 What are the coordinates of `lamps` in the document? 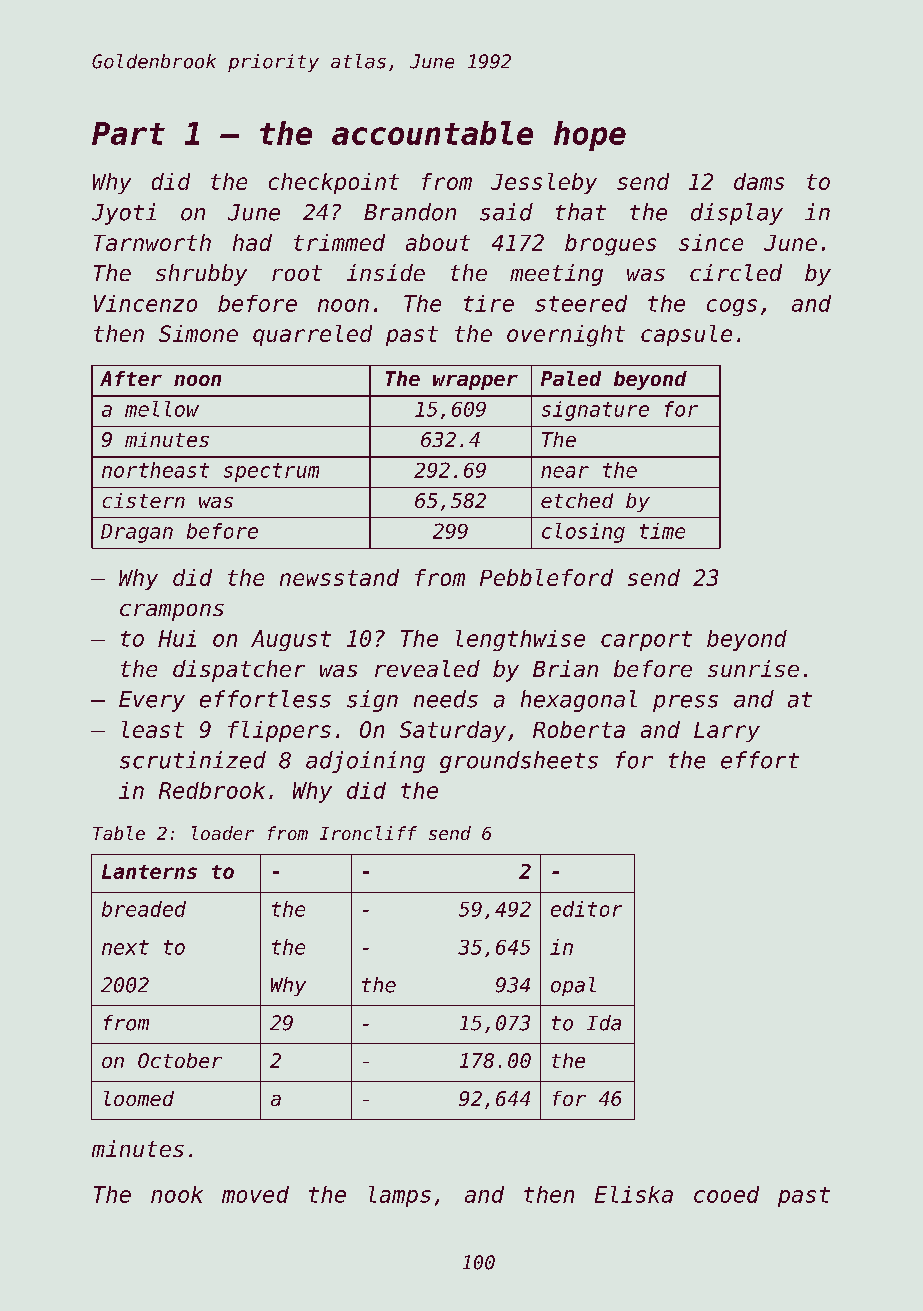 It's located at (400, 1196).
